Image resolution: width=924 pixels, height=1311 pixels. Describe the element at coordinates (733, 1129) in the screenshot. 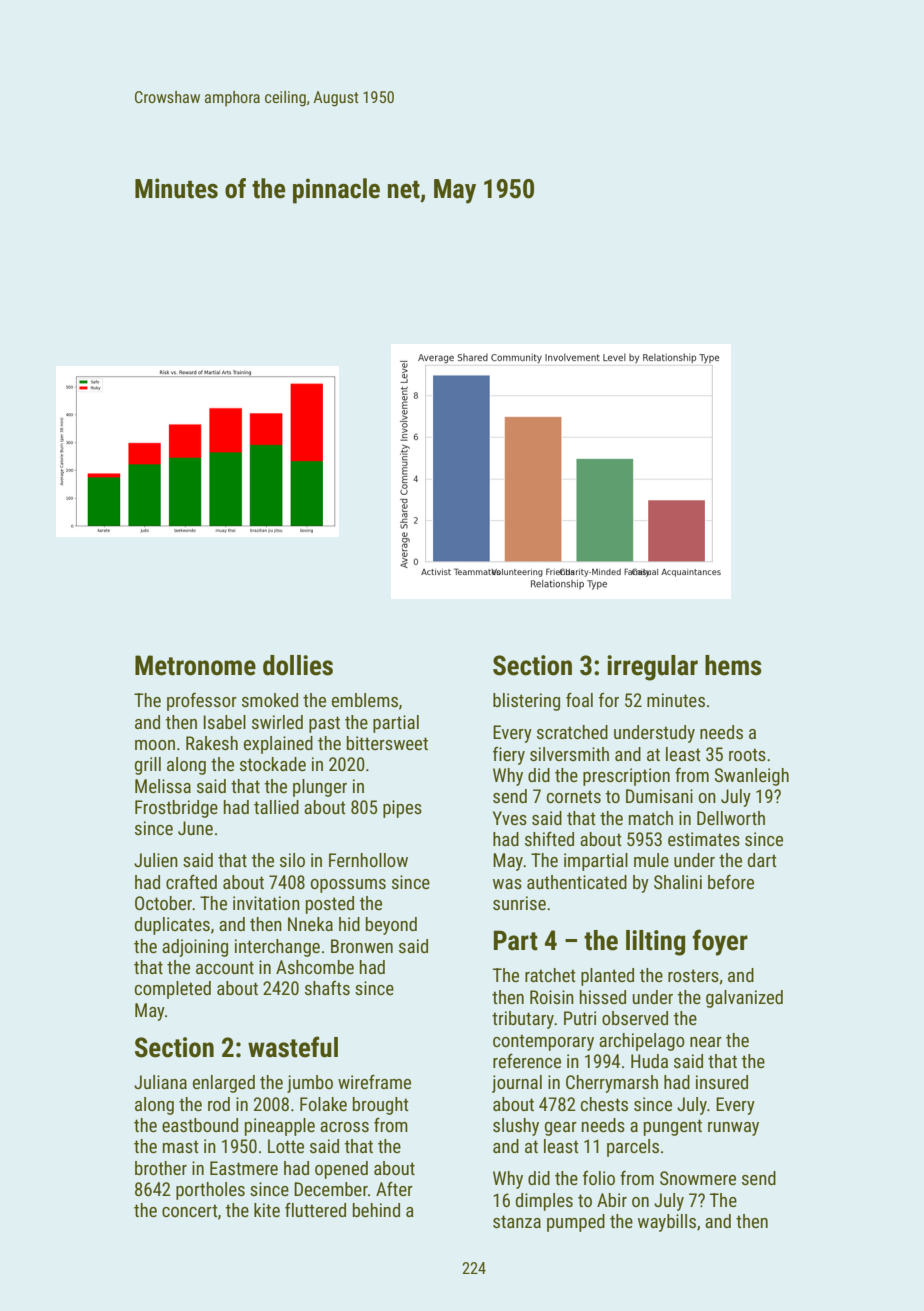

I see `runway` at that location.
